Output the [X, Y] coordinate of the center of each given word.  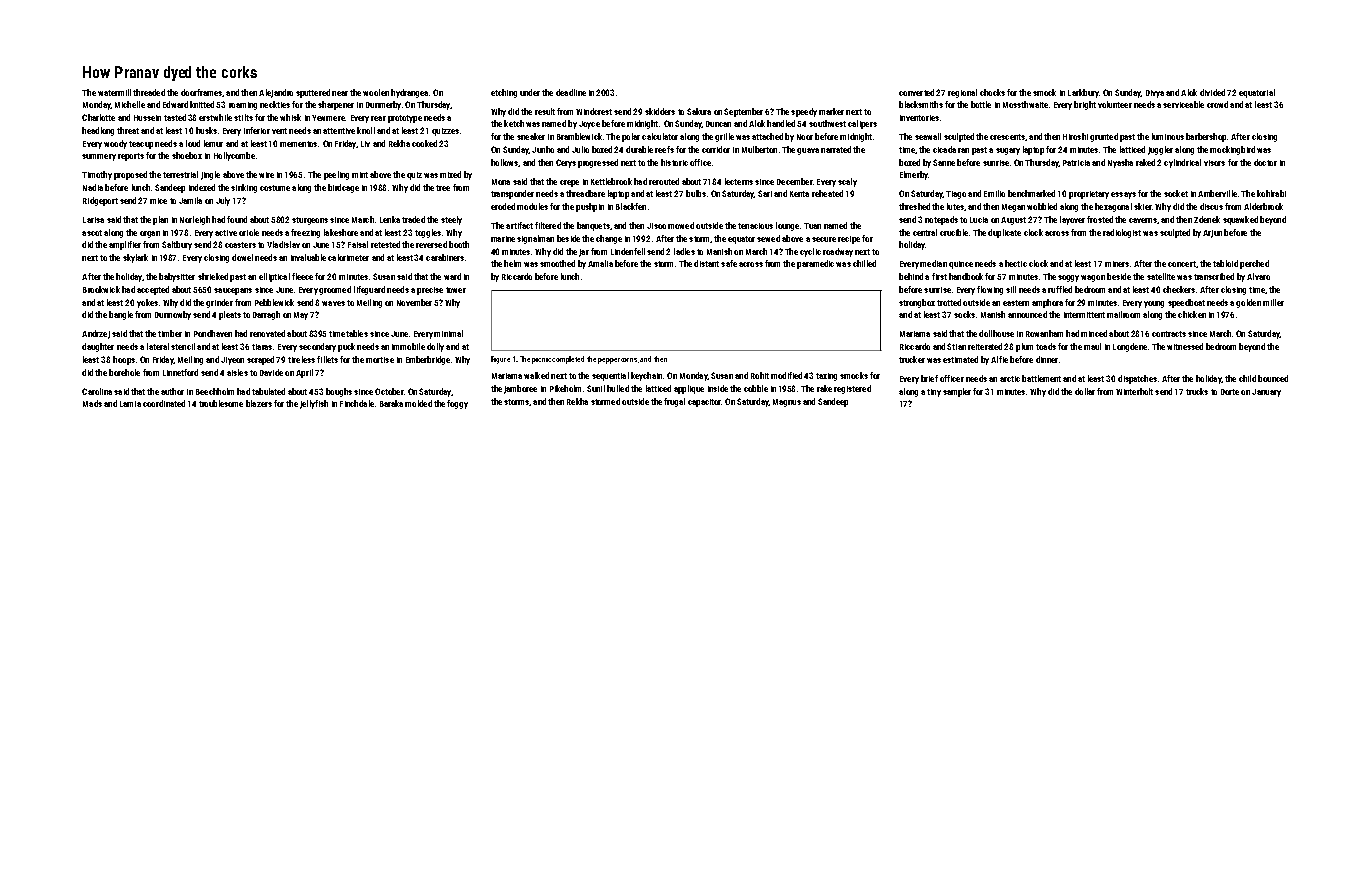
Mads [92, 403]
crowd [1217, 104]
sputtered [313, 93]
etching [504, 93]
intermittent [1084, 315]
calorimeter [348, 257]
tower [456, 290]
